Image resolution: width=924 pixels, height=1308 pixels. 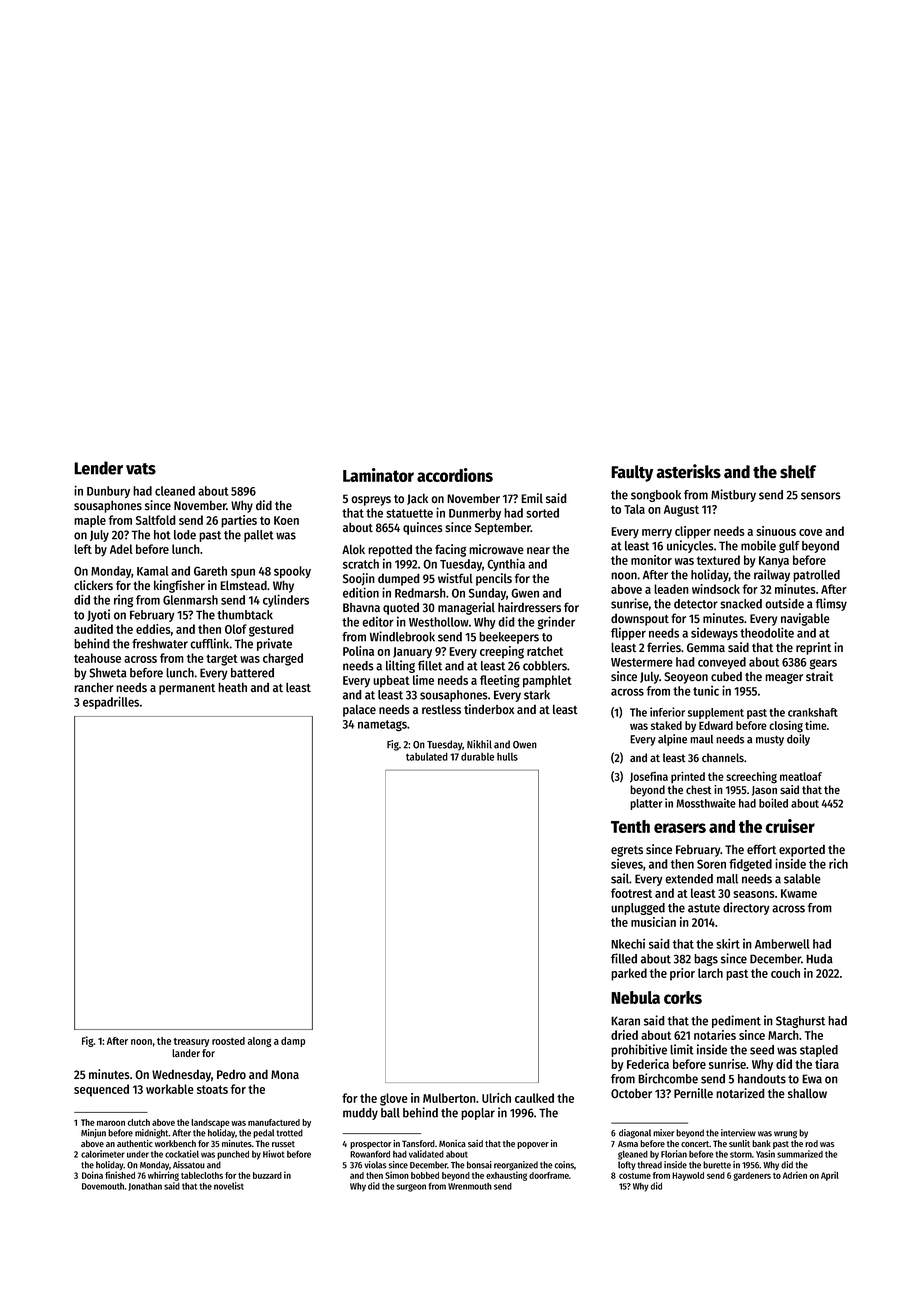 I want to click on salable, so click(x=802, y=879).
